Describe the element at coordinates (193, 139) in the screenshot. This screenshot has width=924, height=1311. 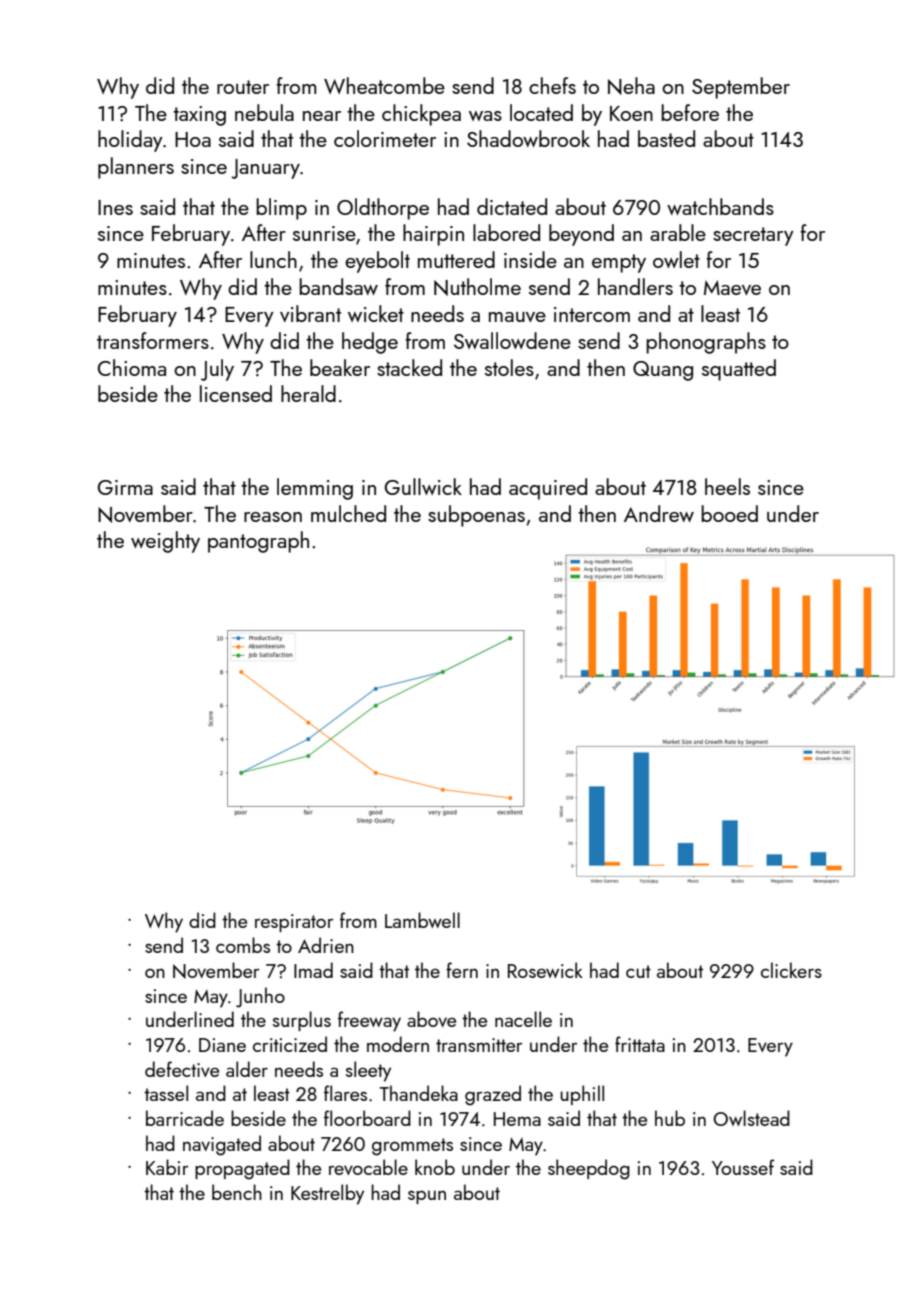
I see `Hoa` at that location.
